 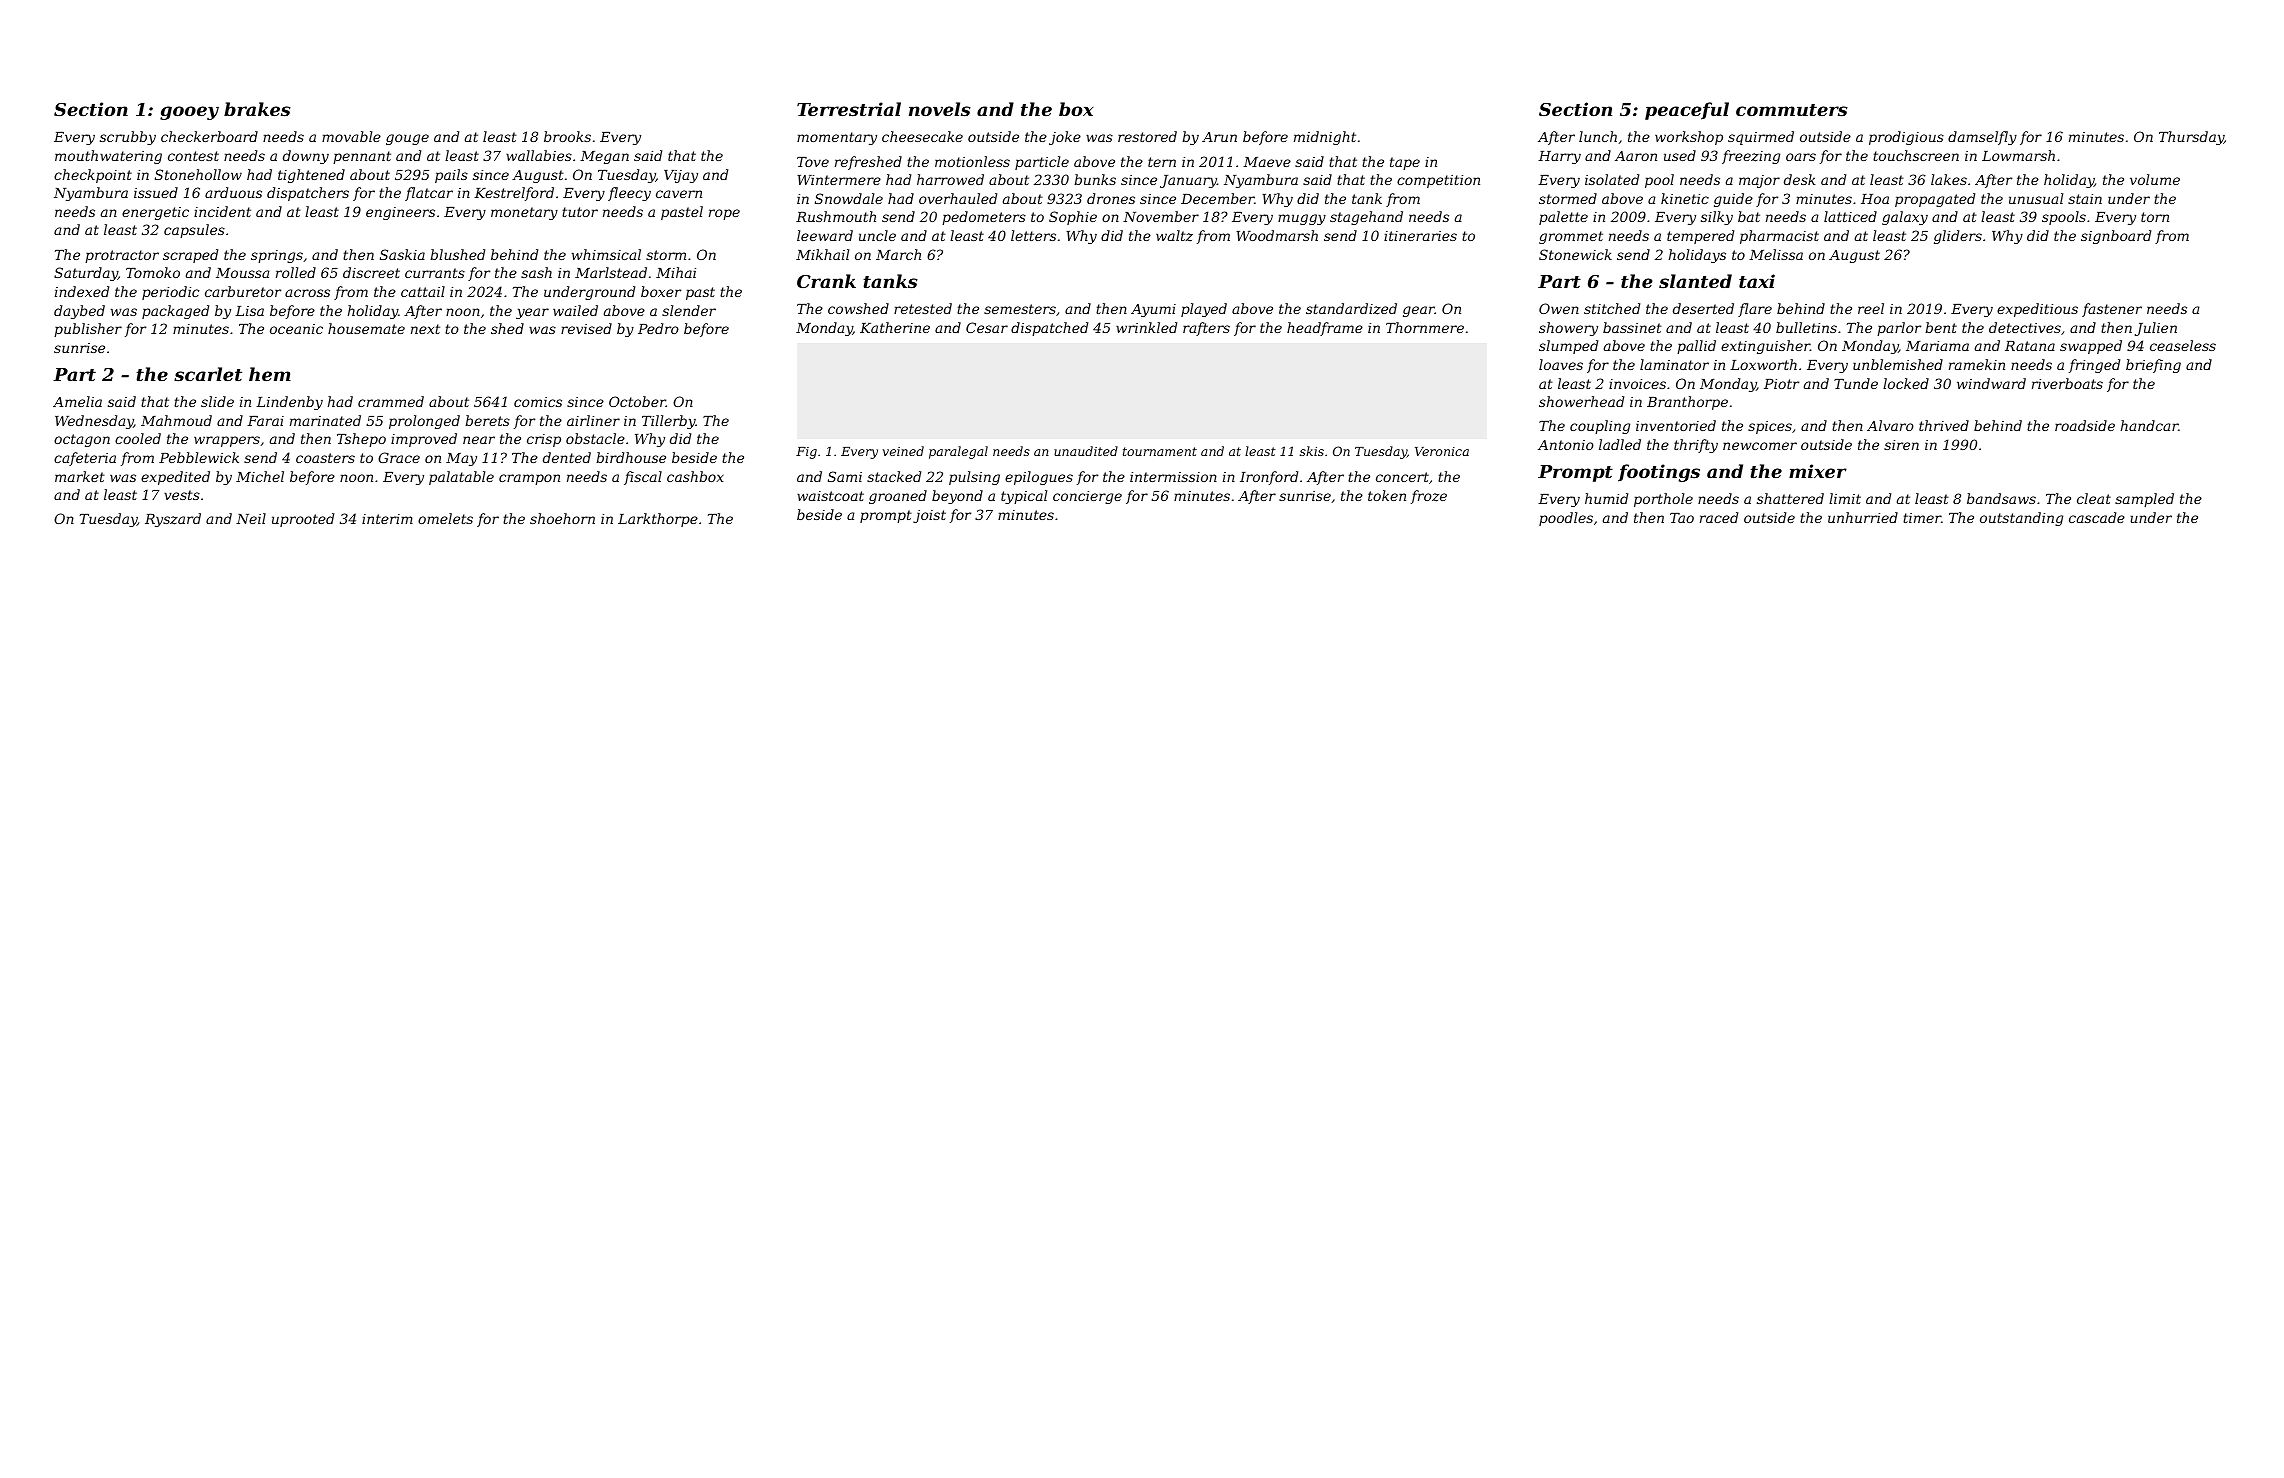 I want to click on currants, so click(x=435, y=273).
